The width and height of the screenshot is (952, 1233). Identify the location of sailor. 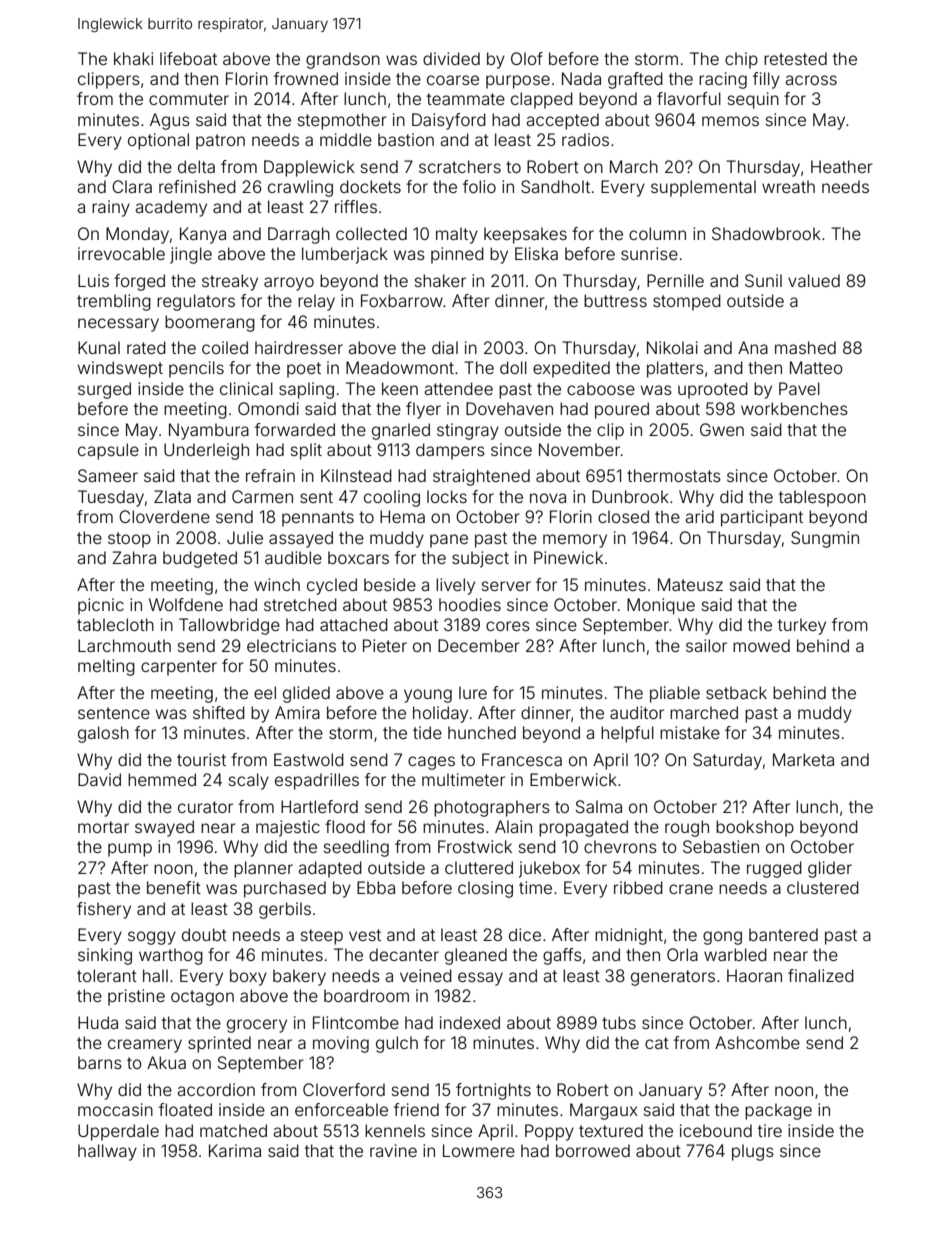
(706, 645).
